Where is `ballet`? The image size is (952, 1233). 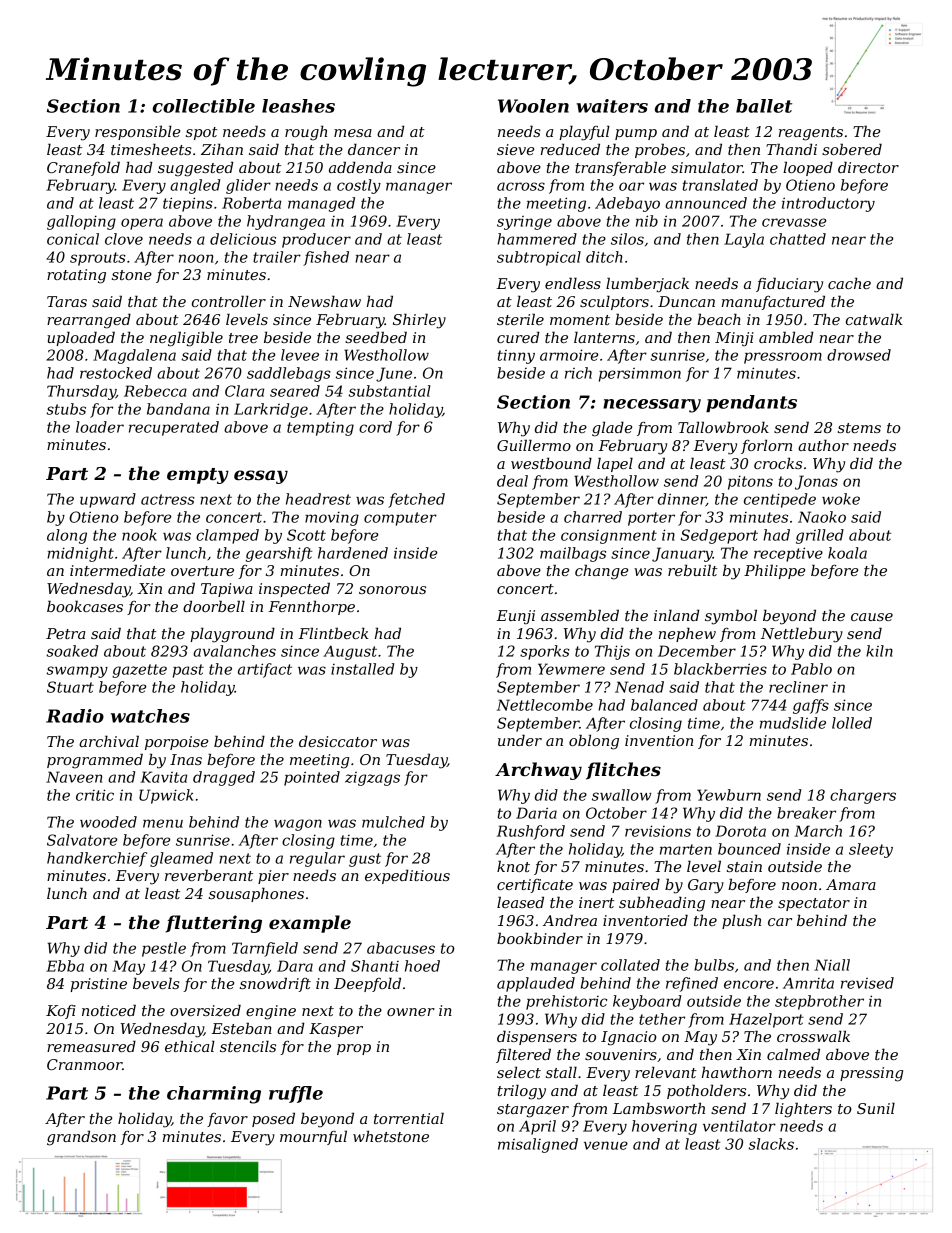 ballet is located at coordinates (764, 106).
